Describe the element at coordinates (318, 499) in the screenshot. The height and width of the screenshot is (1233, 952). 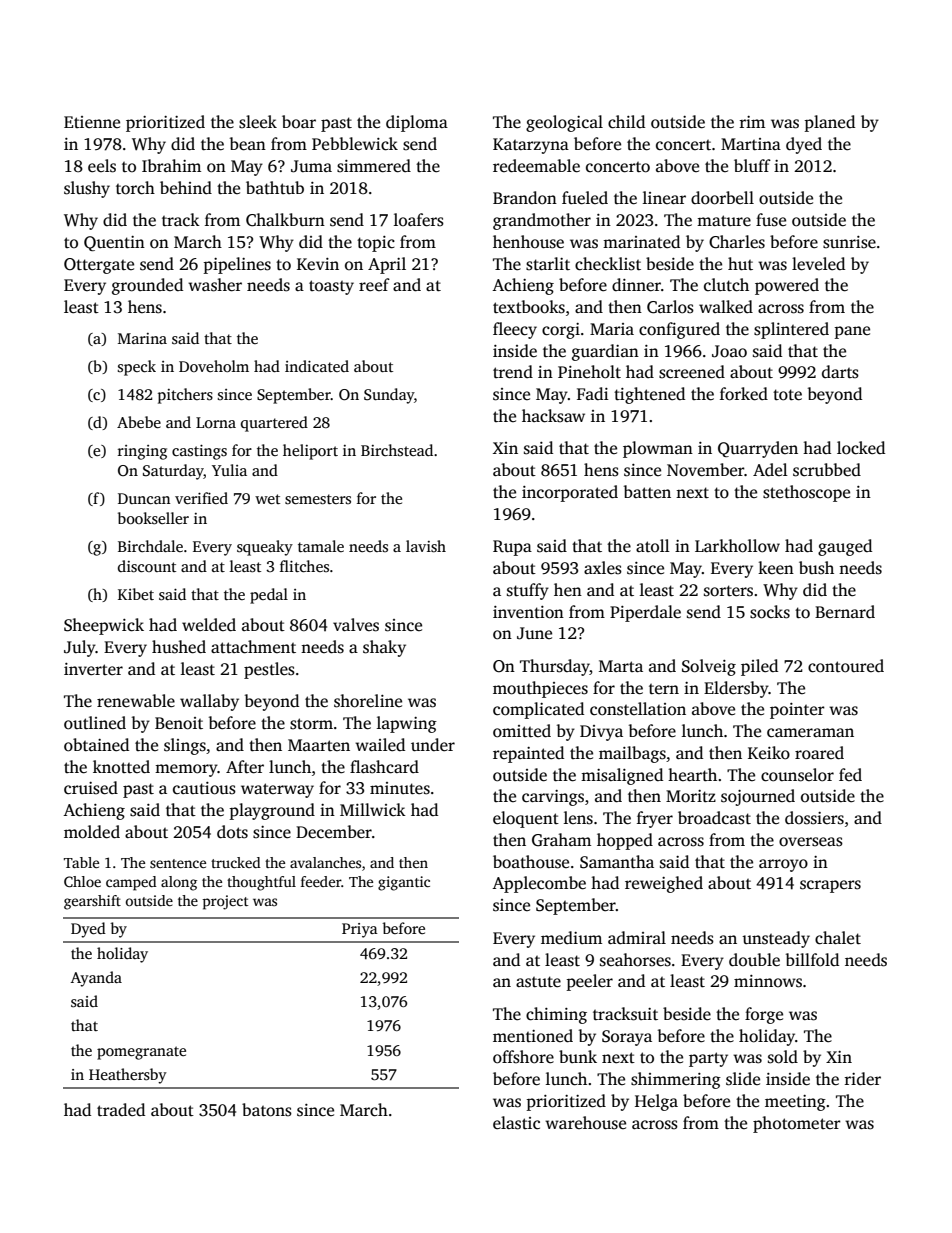
I see `semesters` at that location.
